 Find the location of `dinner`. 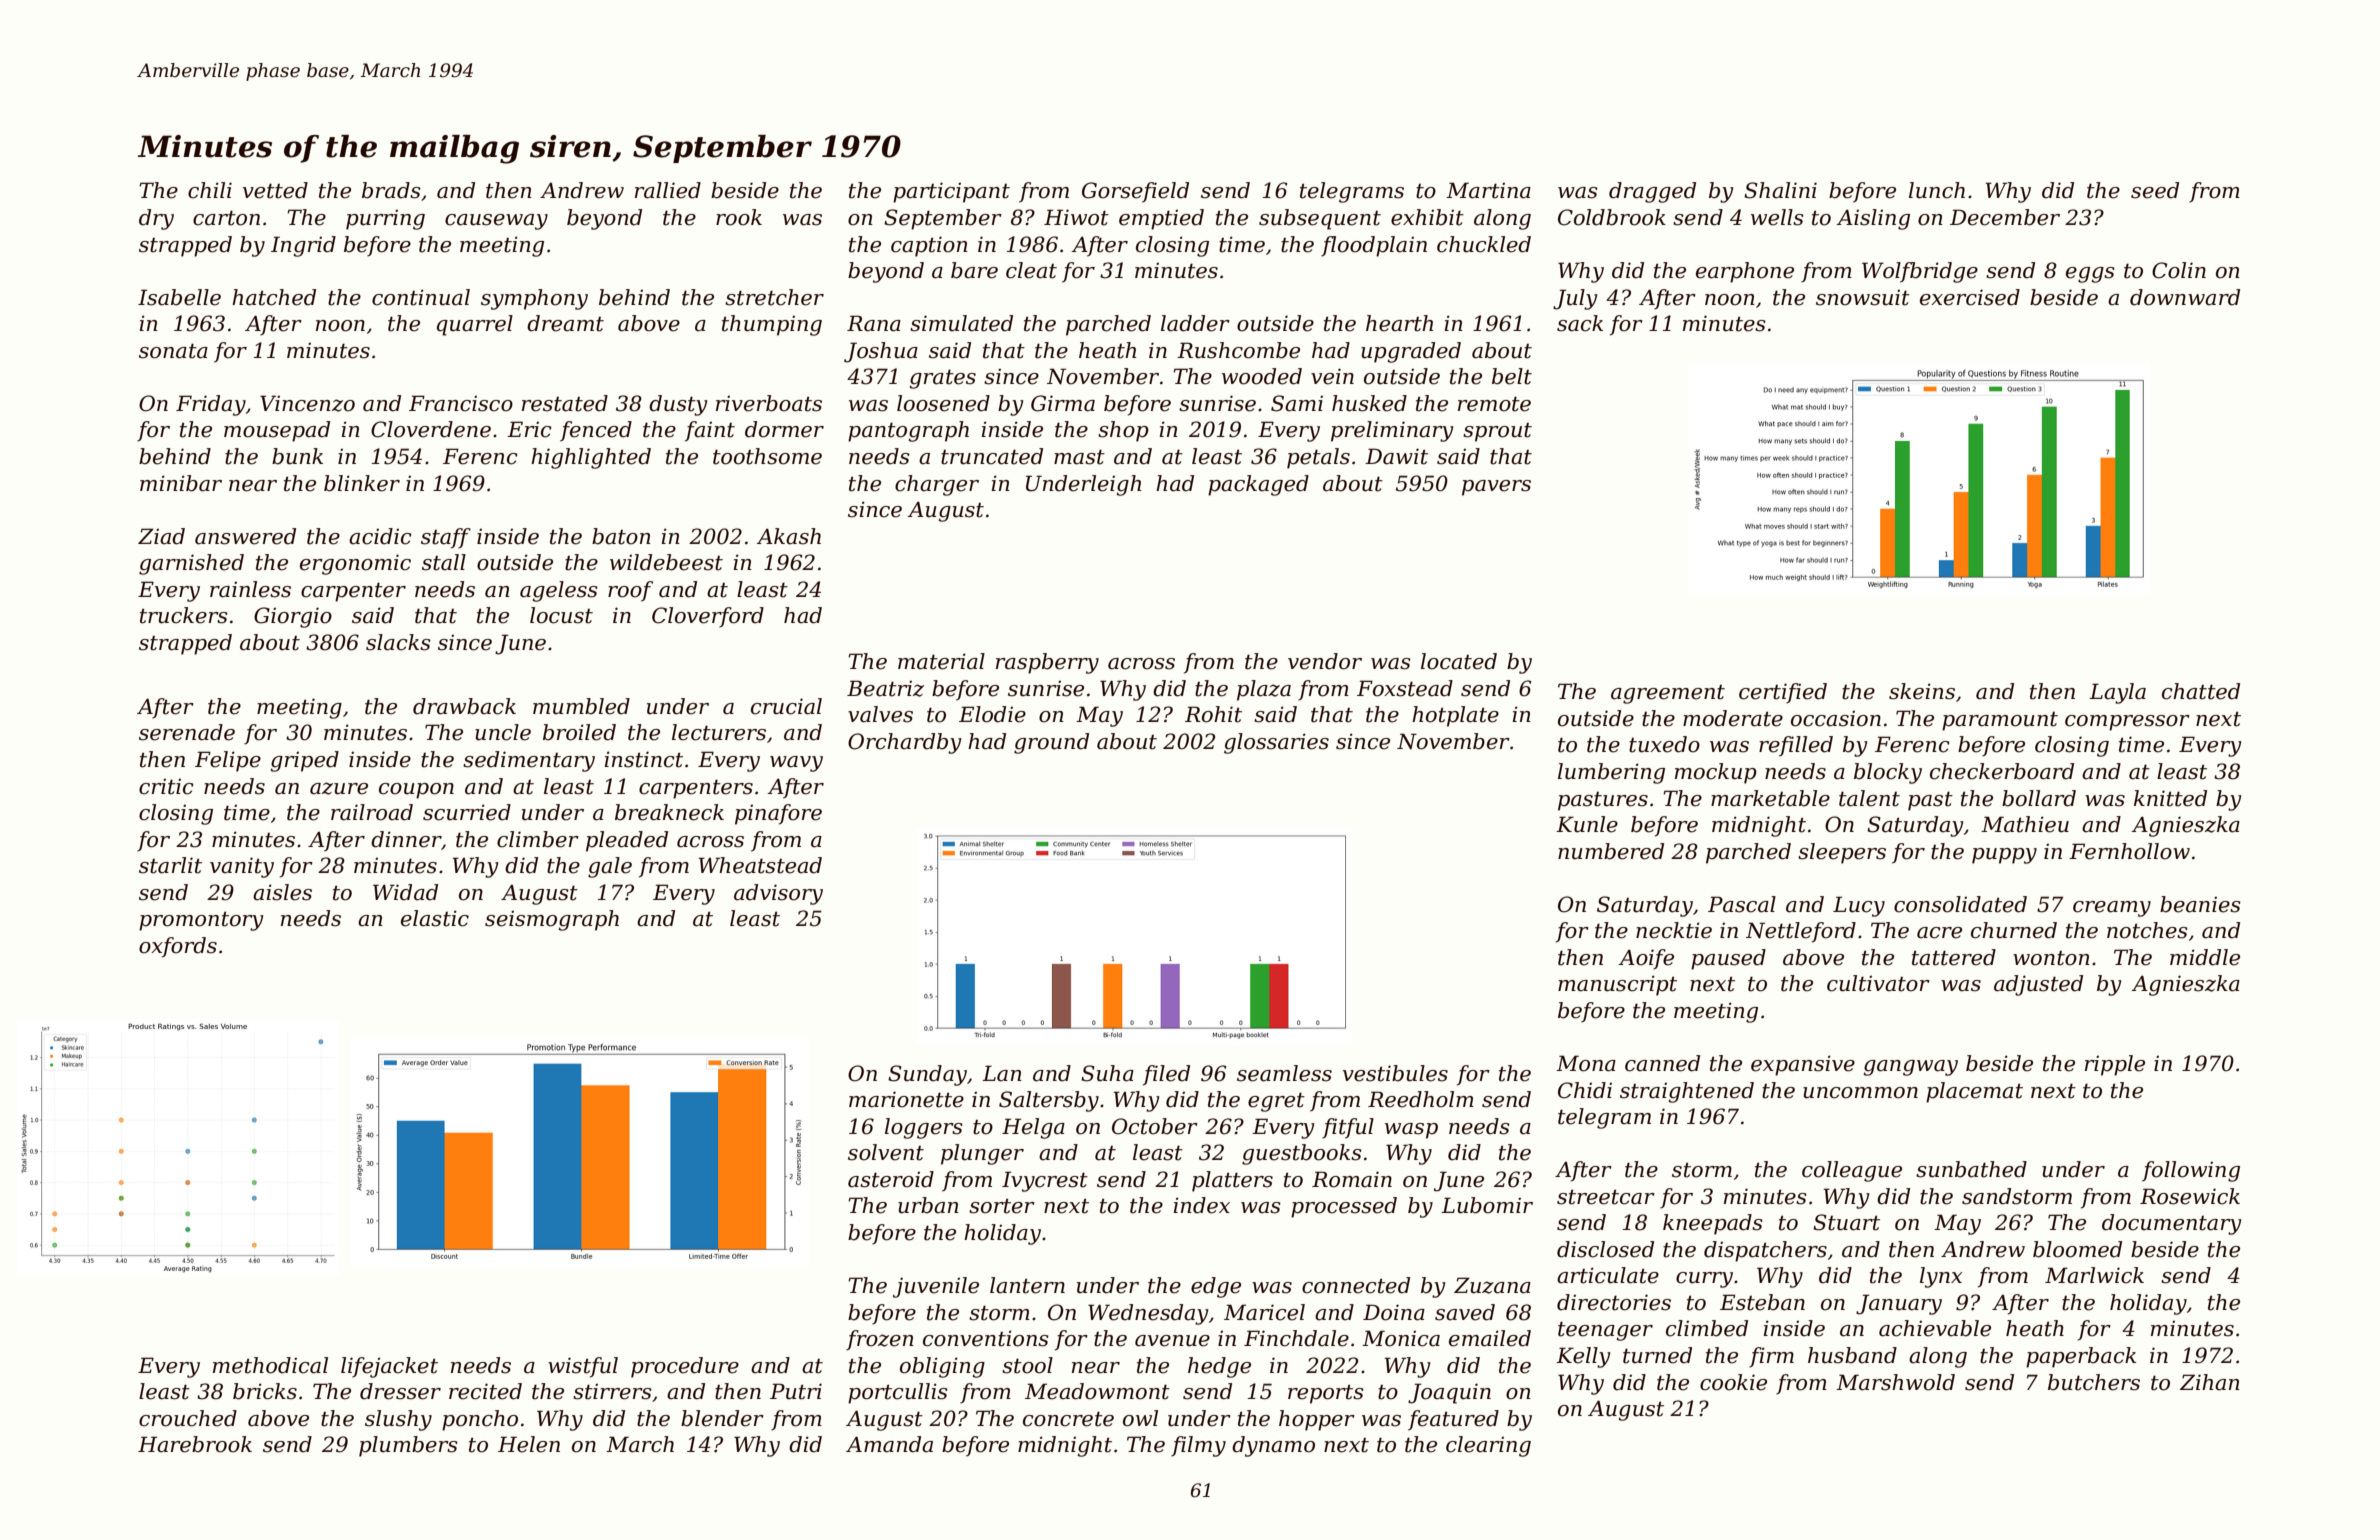

dinner is located at coordinates (406, 840).
